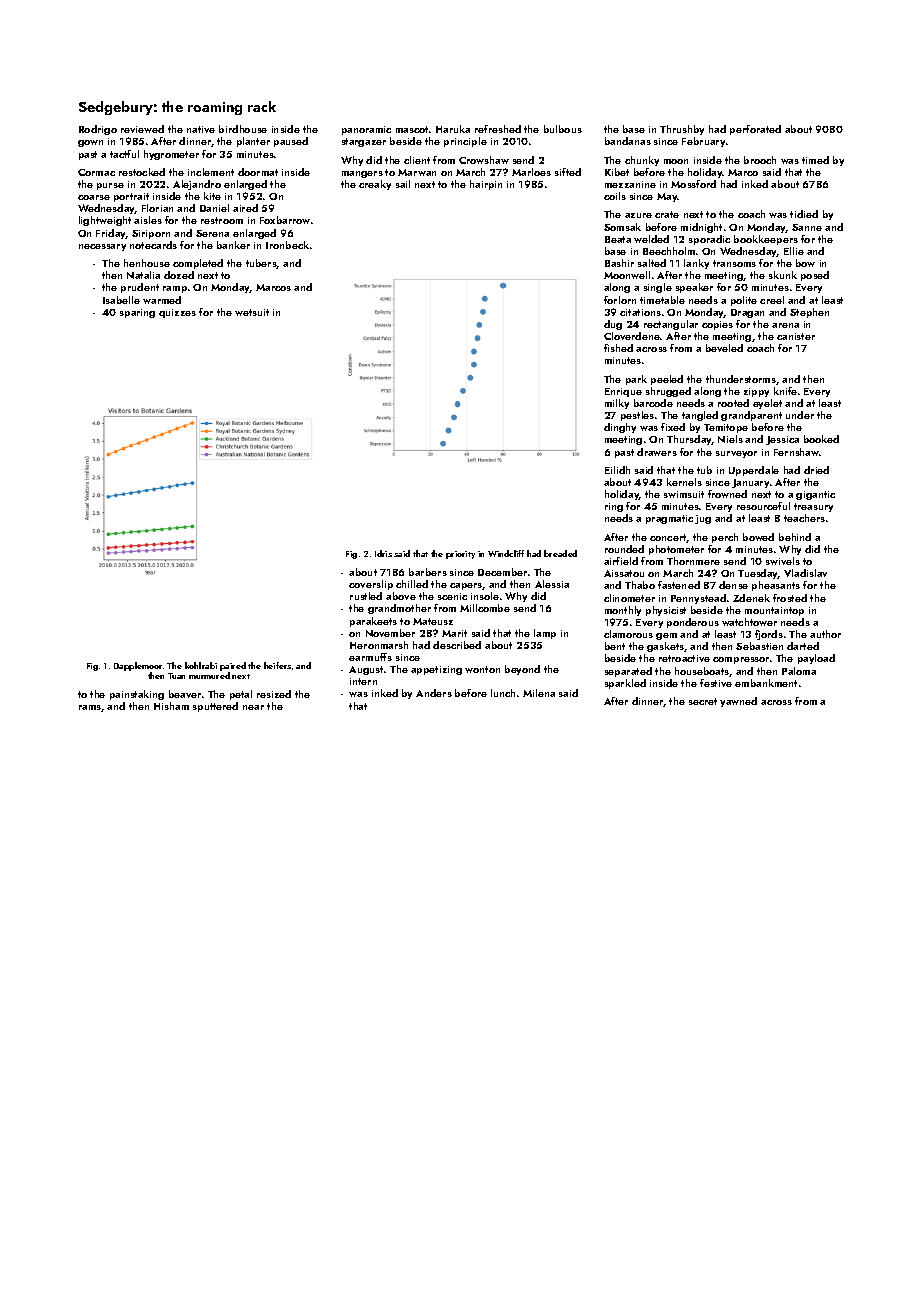  I want to click on quizzes, so click(177, 313).
